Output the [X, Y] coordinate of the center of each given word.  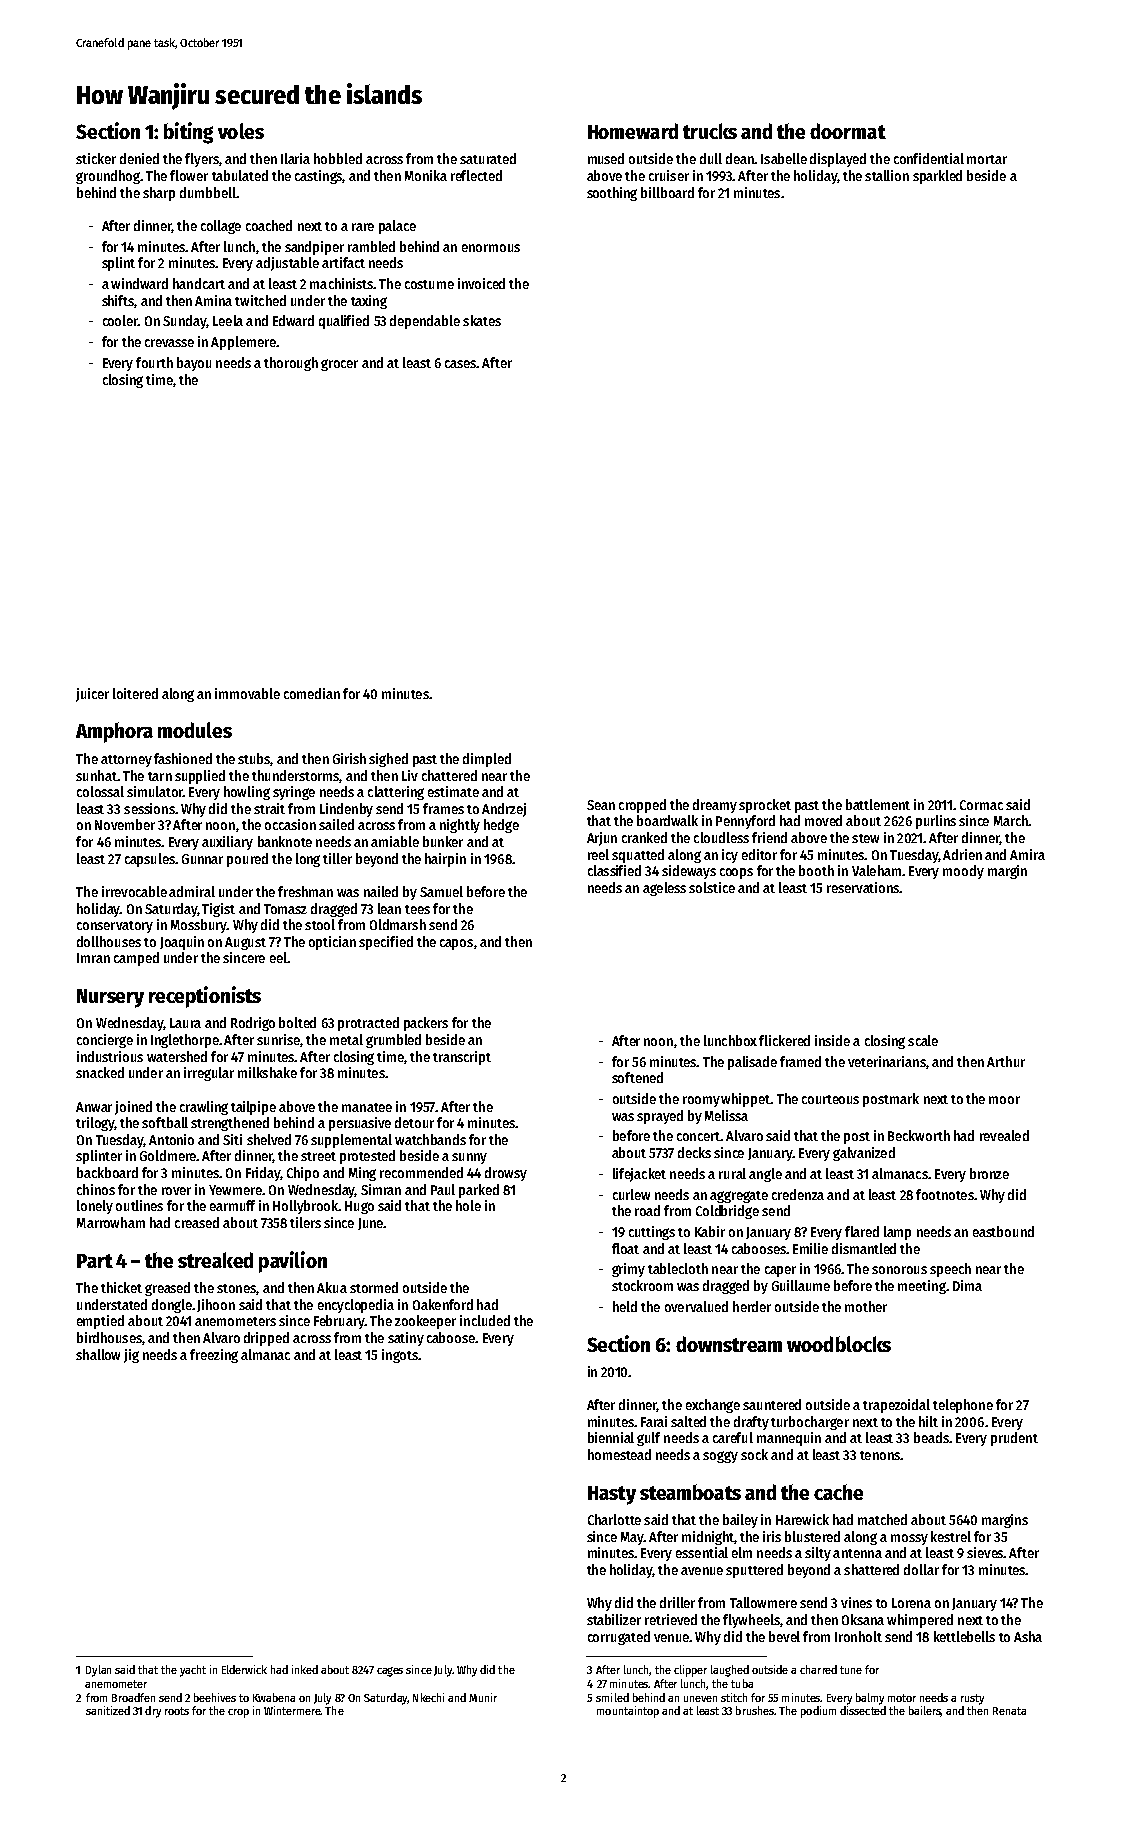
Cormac [981, 805]
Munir [483, 1697]
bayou [194, 364]
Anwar [94, 1107]
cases [461, 364]
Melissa [726, 1115]
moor [1004, 1100]
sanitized [108, 1710]
